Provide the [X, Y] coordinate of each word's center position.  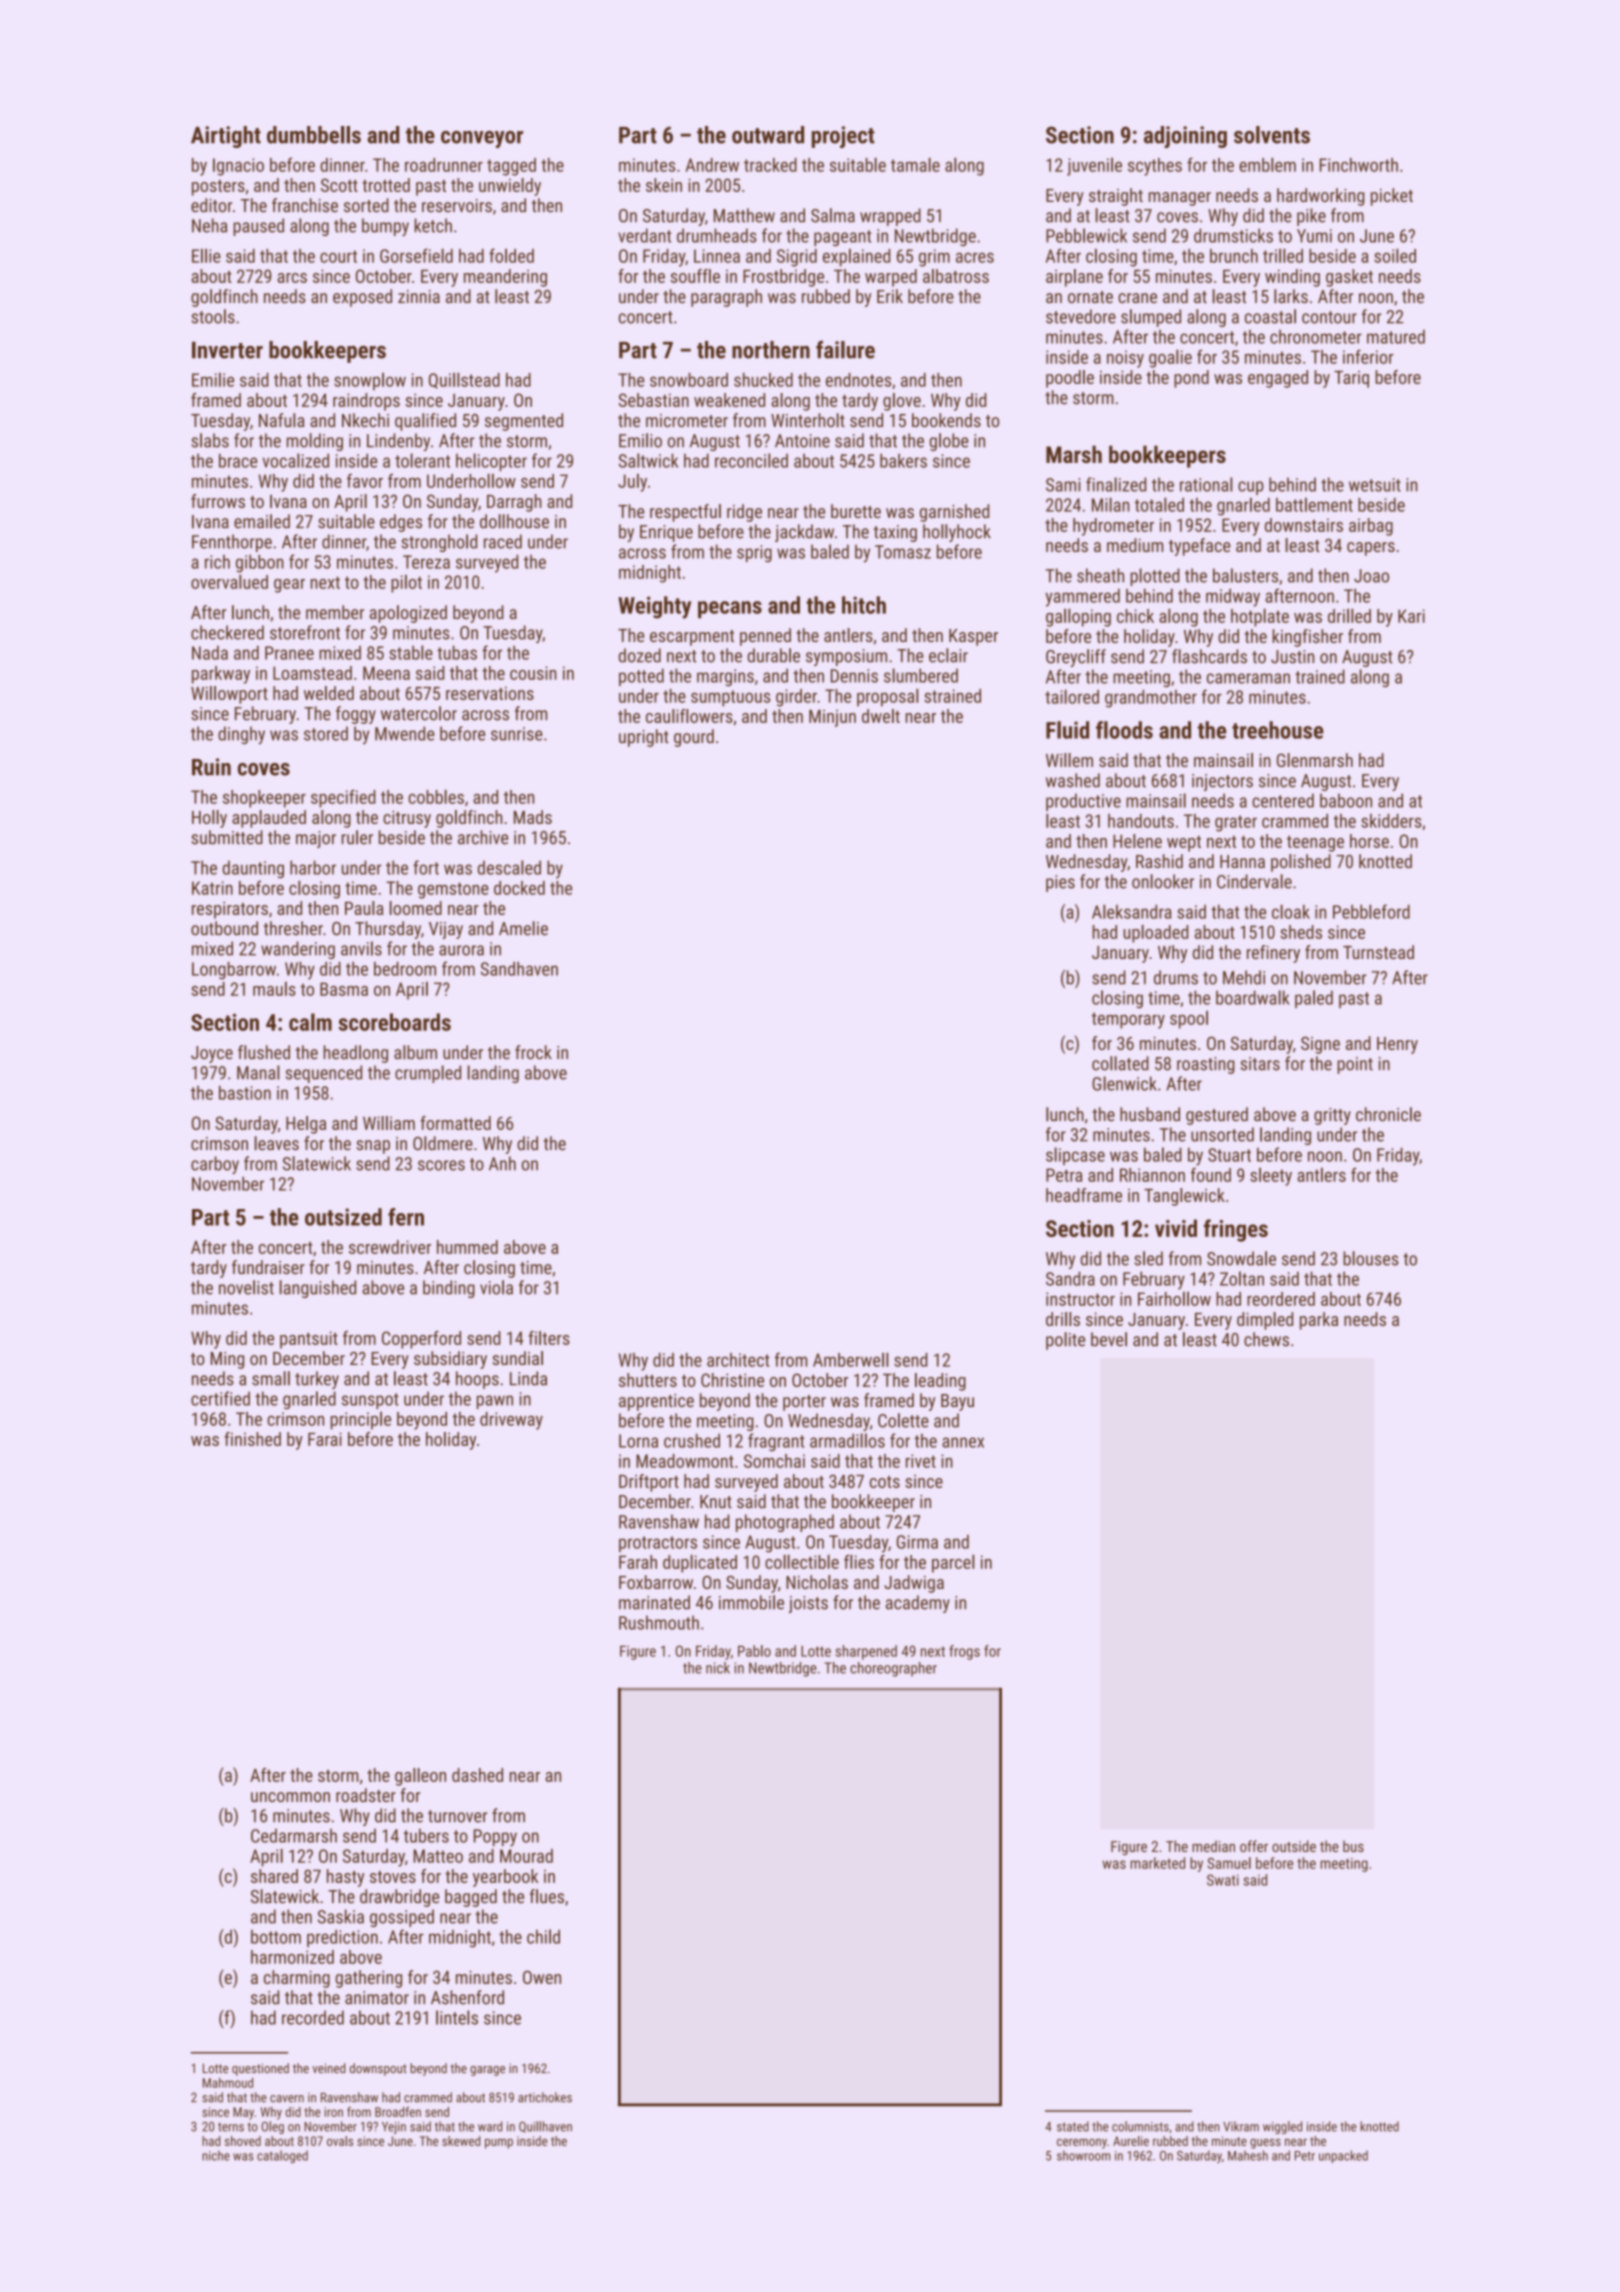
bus [1353, 1846]
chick [1135, 616]
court [338, 256]
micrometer [687, 420]
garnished [954, 513]
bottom [276, 1937]
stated [1073, 2126]
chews [1266, 1339]
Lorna [638, 1441]
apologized [408, 614]
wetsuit [1375, 485]
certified [220, 1398]
